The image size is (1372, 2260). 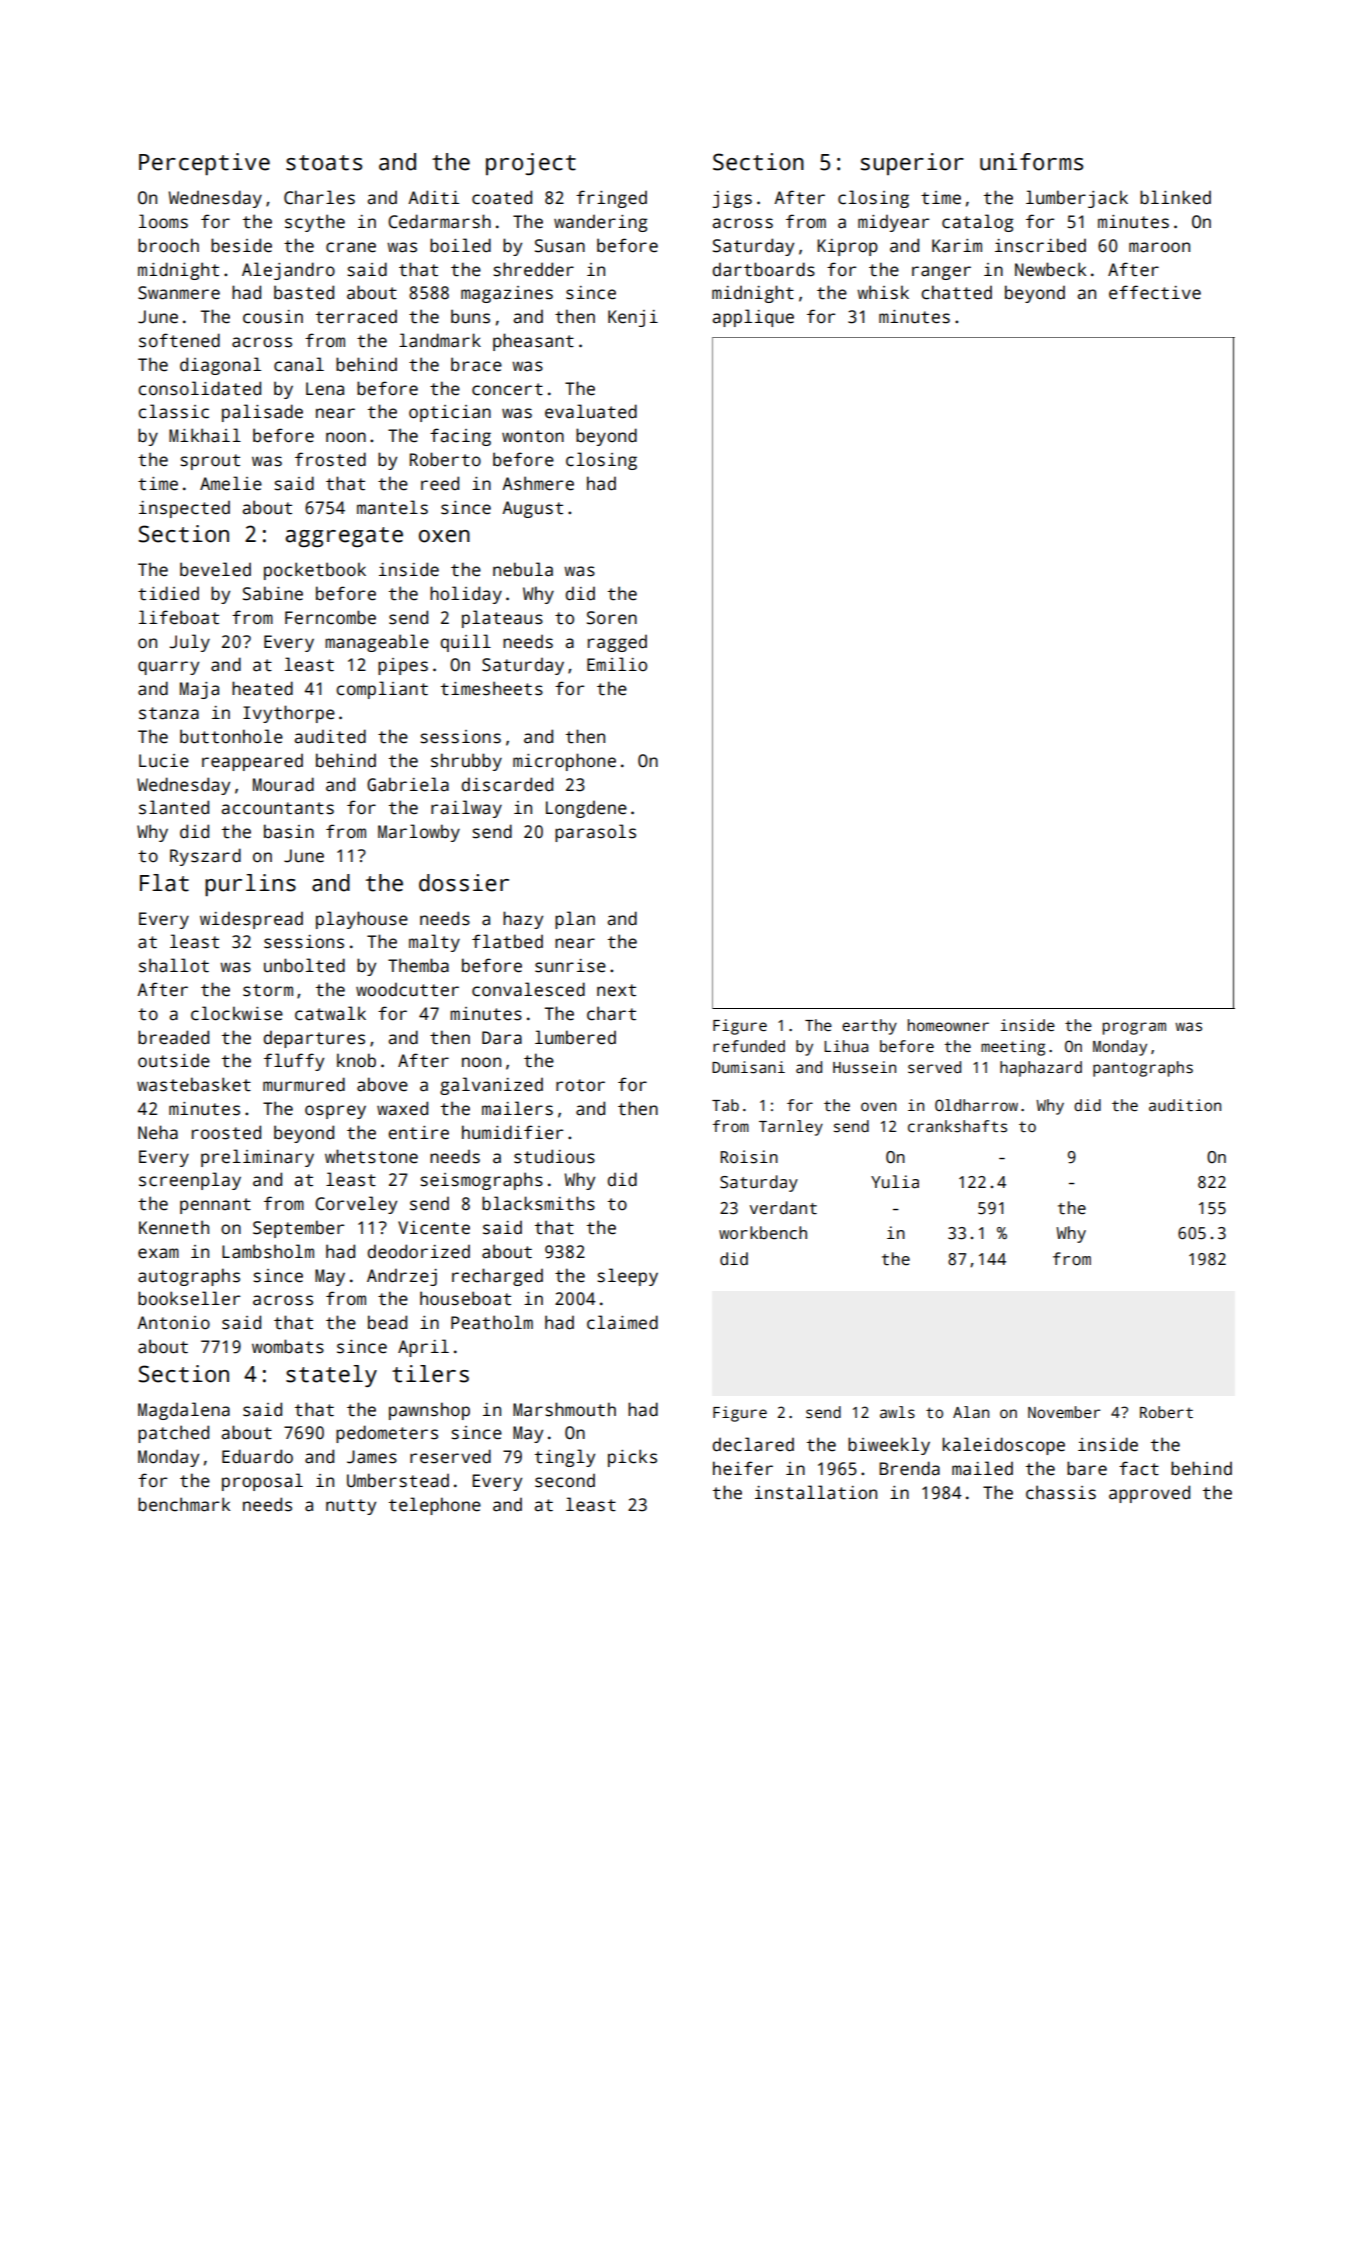 What do you see at coordinates (732, 199) in the image?
I see `jigs` at bounding box center [732, 199].
